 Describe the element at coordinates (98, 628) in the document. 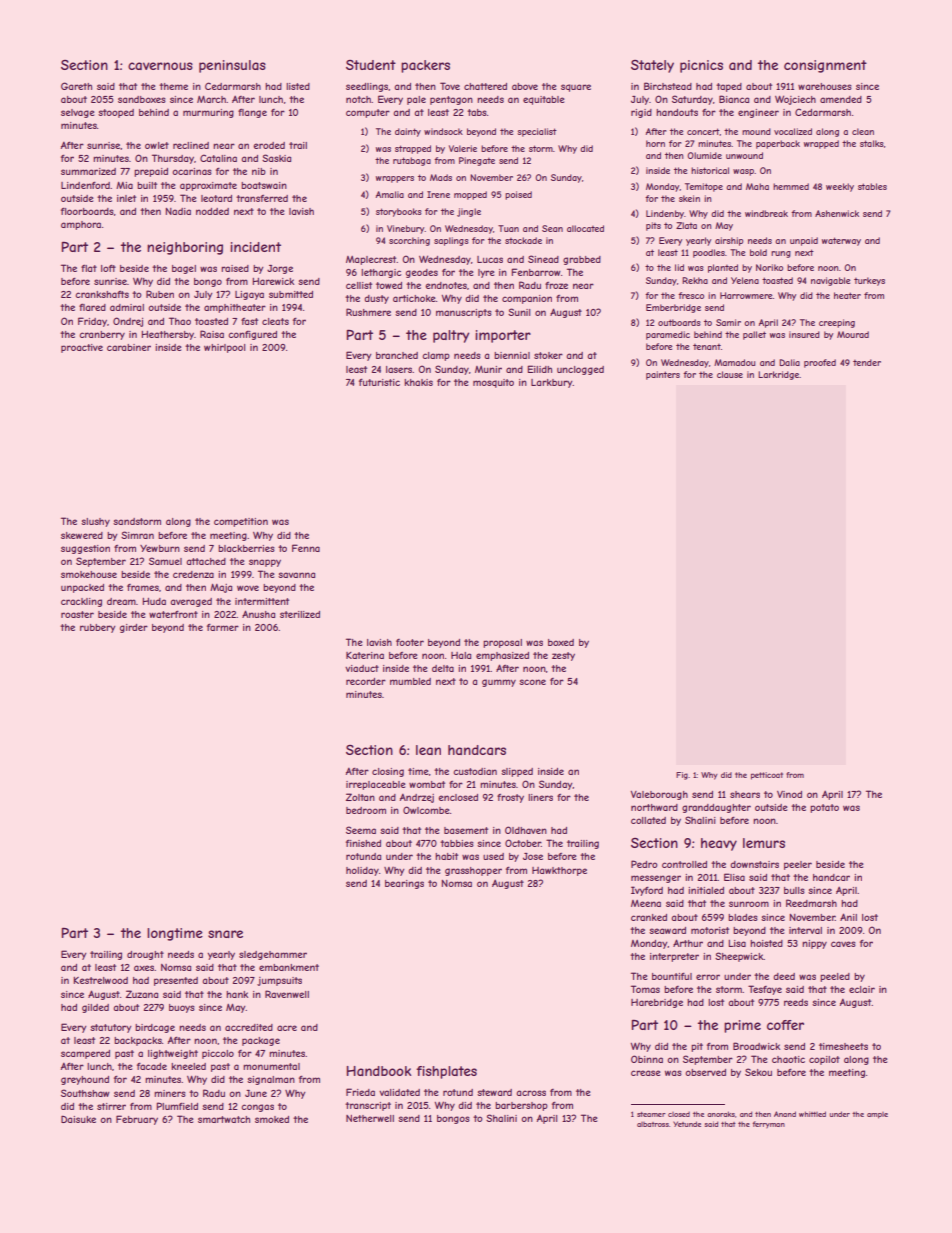

I see `rubbery` at that location.
